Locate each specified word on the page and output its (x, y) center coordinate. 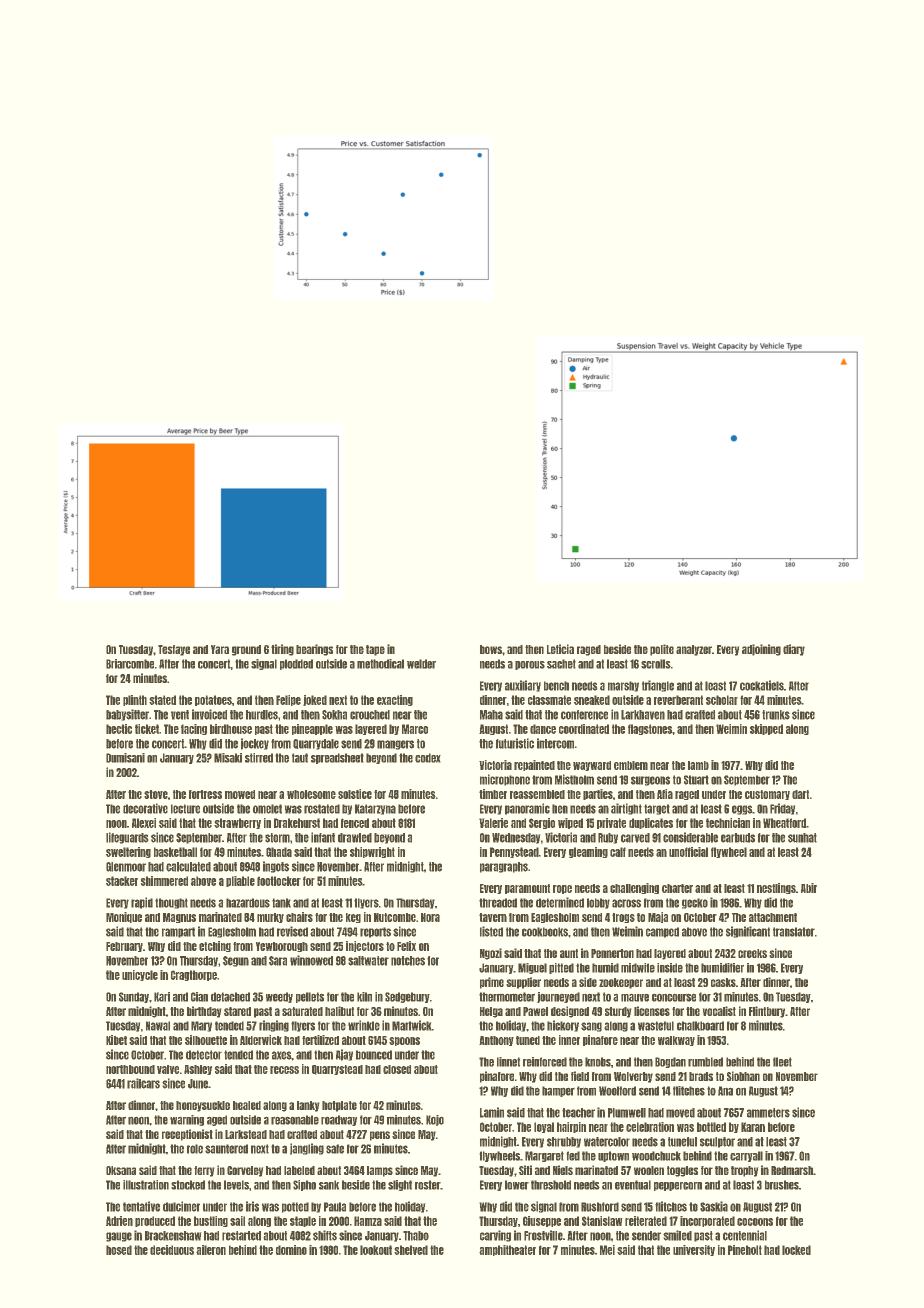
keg (353, 918)
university (694, 1250)
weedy (279, 997)
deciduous (172, 1250)
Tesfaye (174, 650)
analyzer (694, 650)
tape (375, 650)
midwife (638, 968)
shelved (411, 1250)
